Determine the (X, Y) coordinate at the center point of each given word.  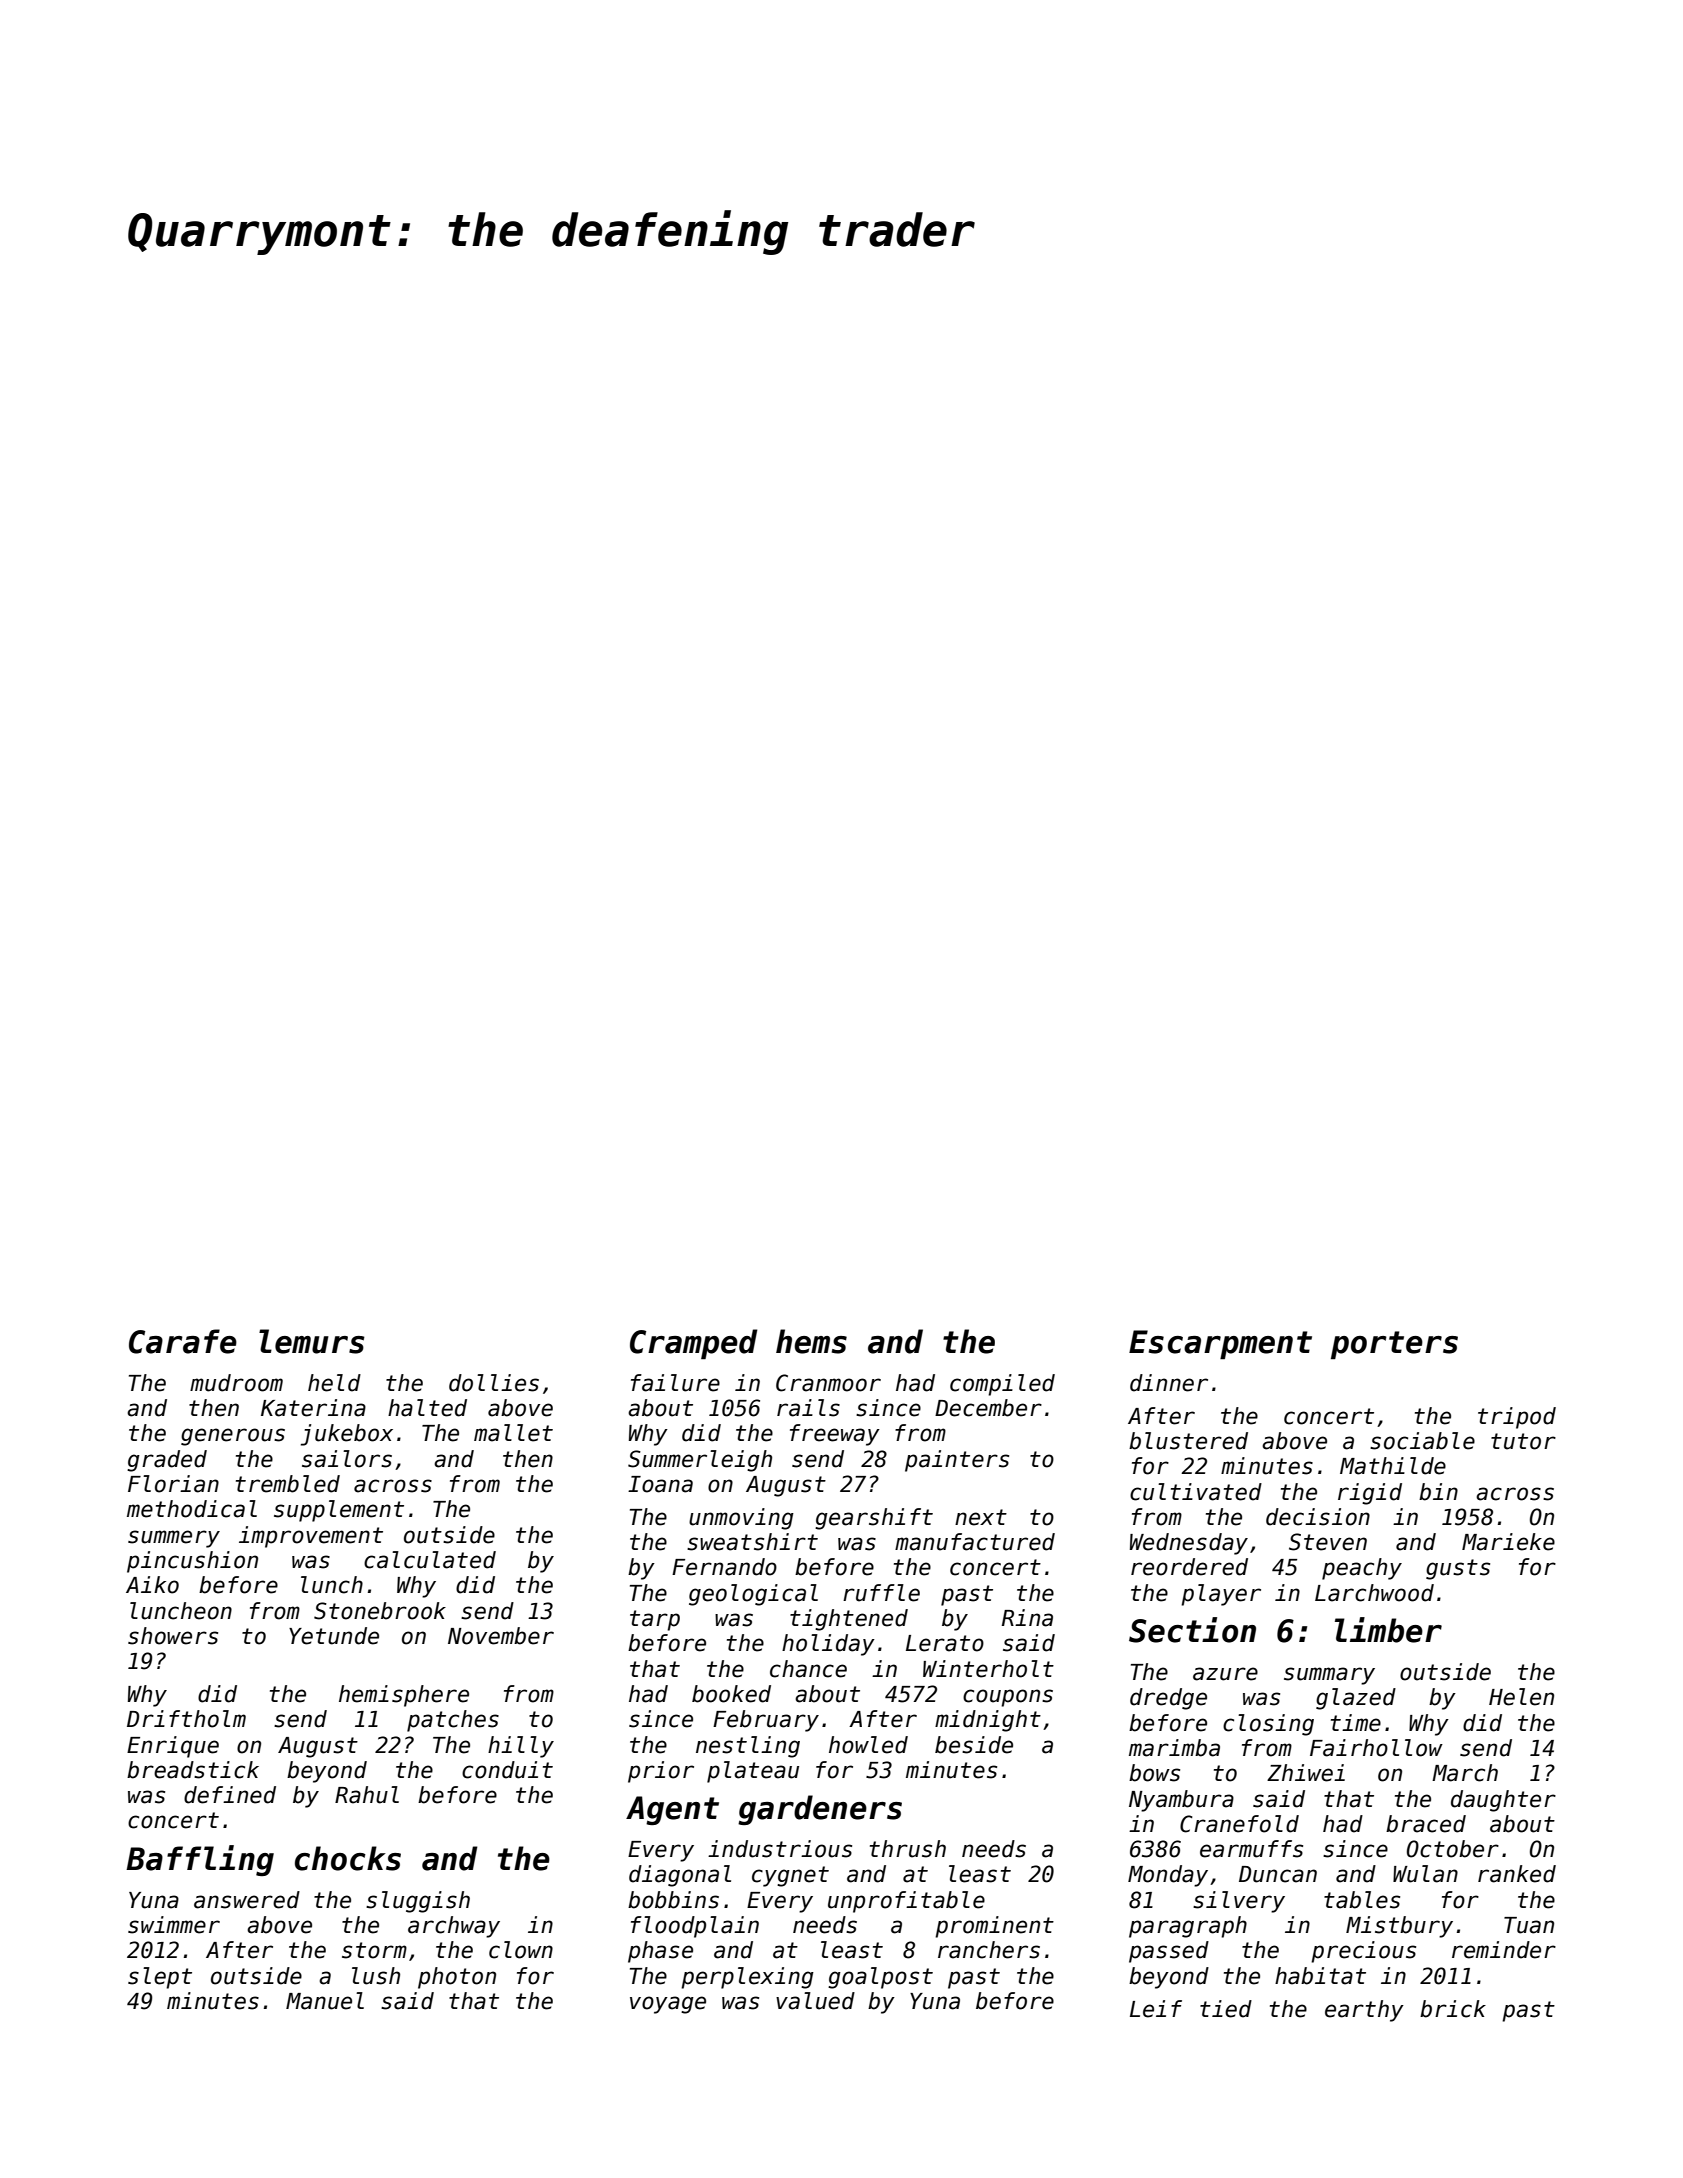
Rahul (367, 1795)
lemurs (312, 1341)
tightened (849, 1620)
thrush (908, 1849)
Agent (672, 1810)
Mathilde (1393, 1466)
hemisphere (404, 1696)
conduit (507, 1770)
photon (457, 1978)
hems (811, 1341)
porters (1394, 1345)
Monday (1168, 1876)
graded (167, 1461)
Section (1192, 1630)
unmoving (741, 1519)
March (1465, 1773)
